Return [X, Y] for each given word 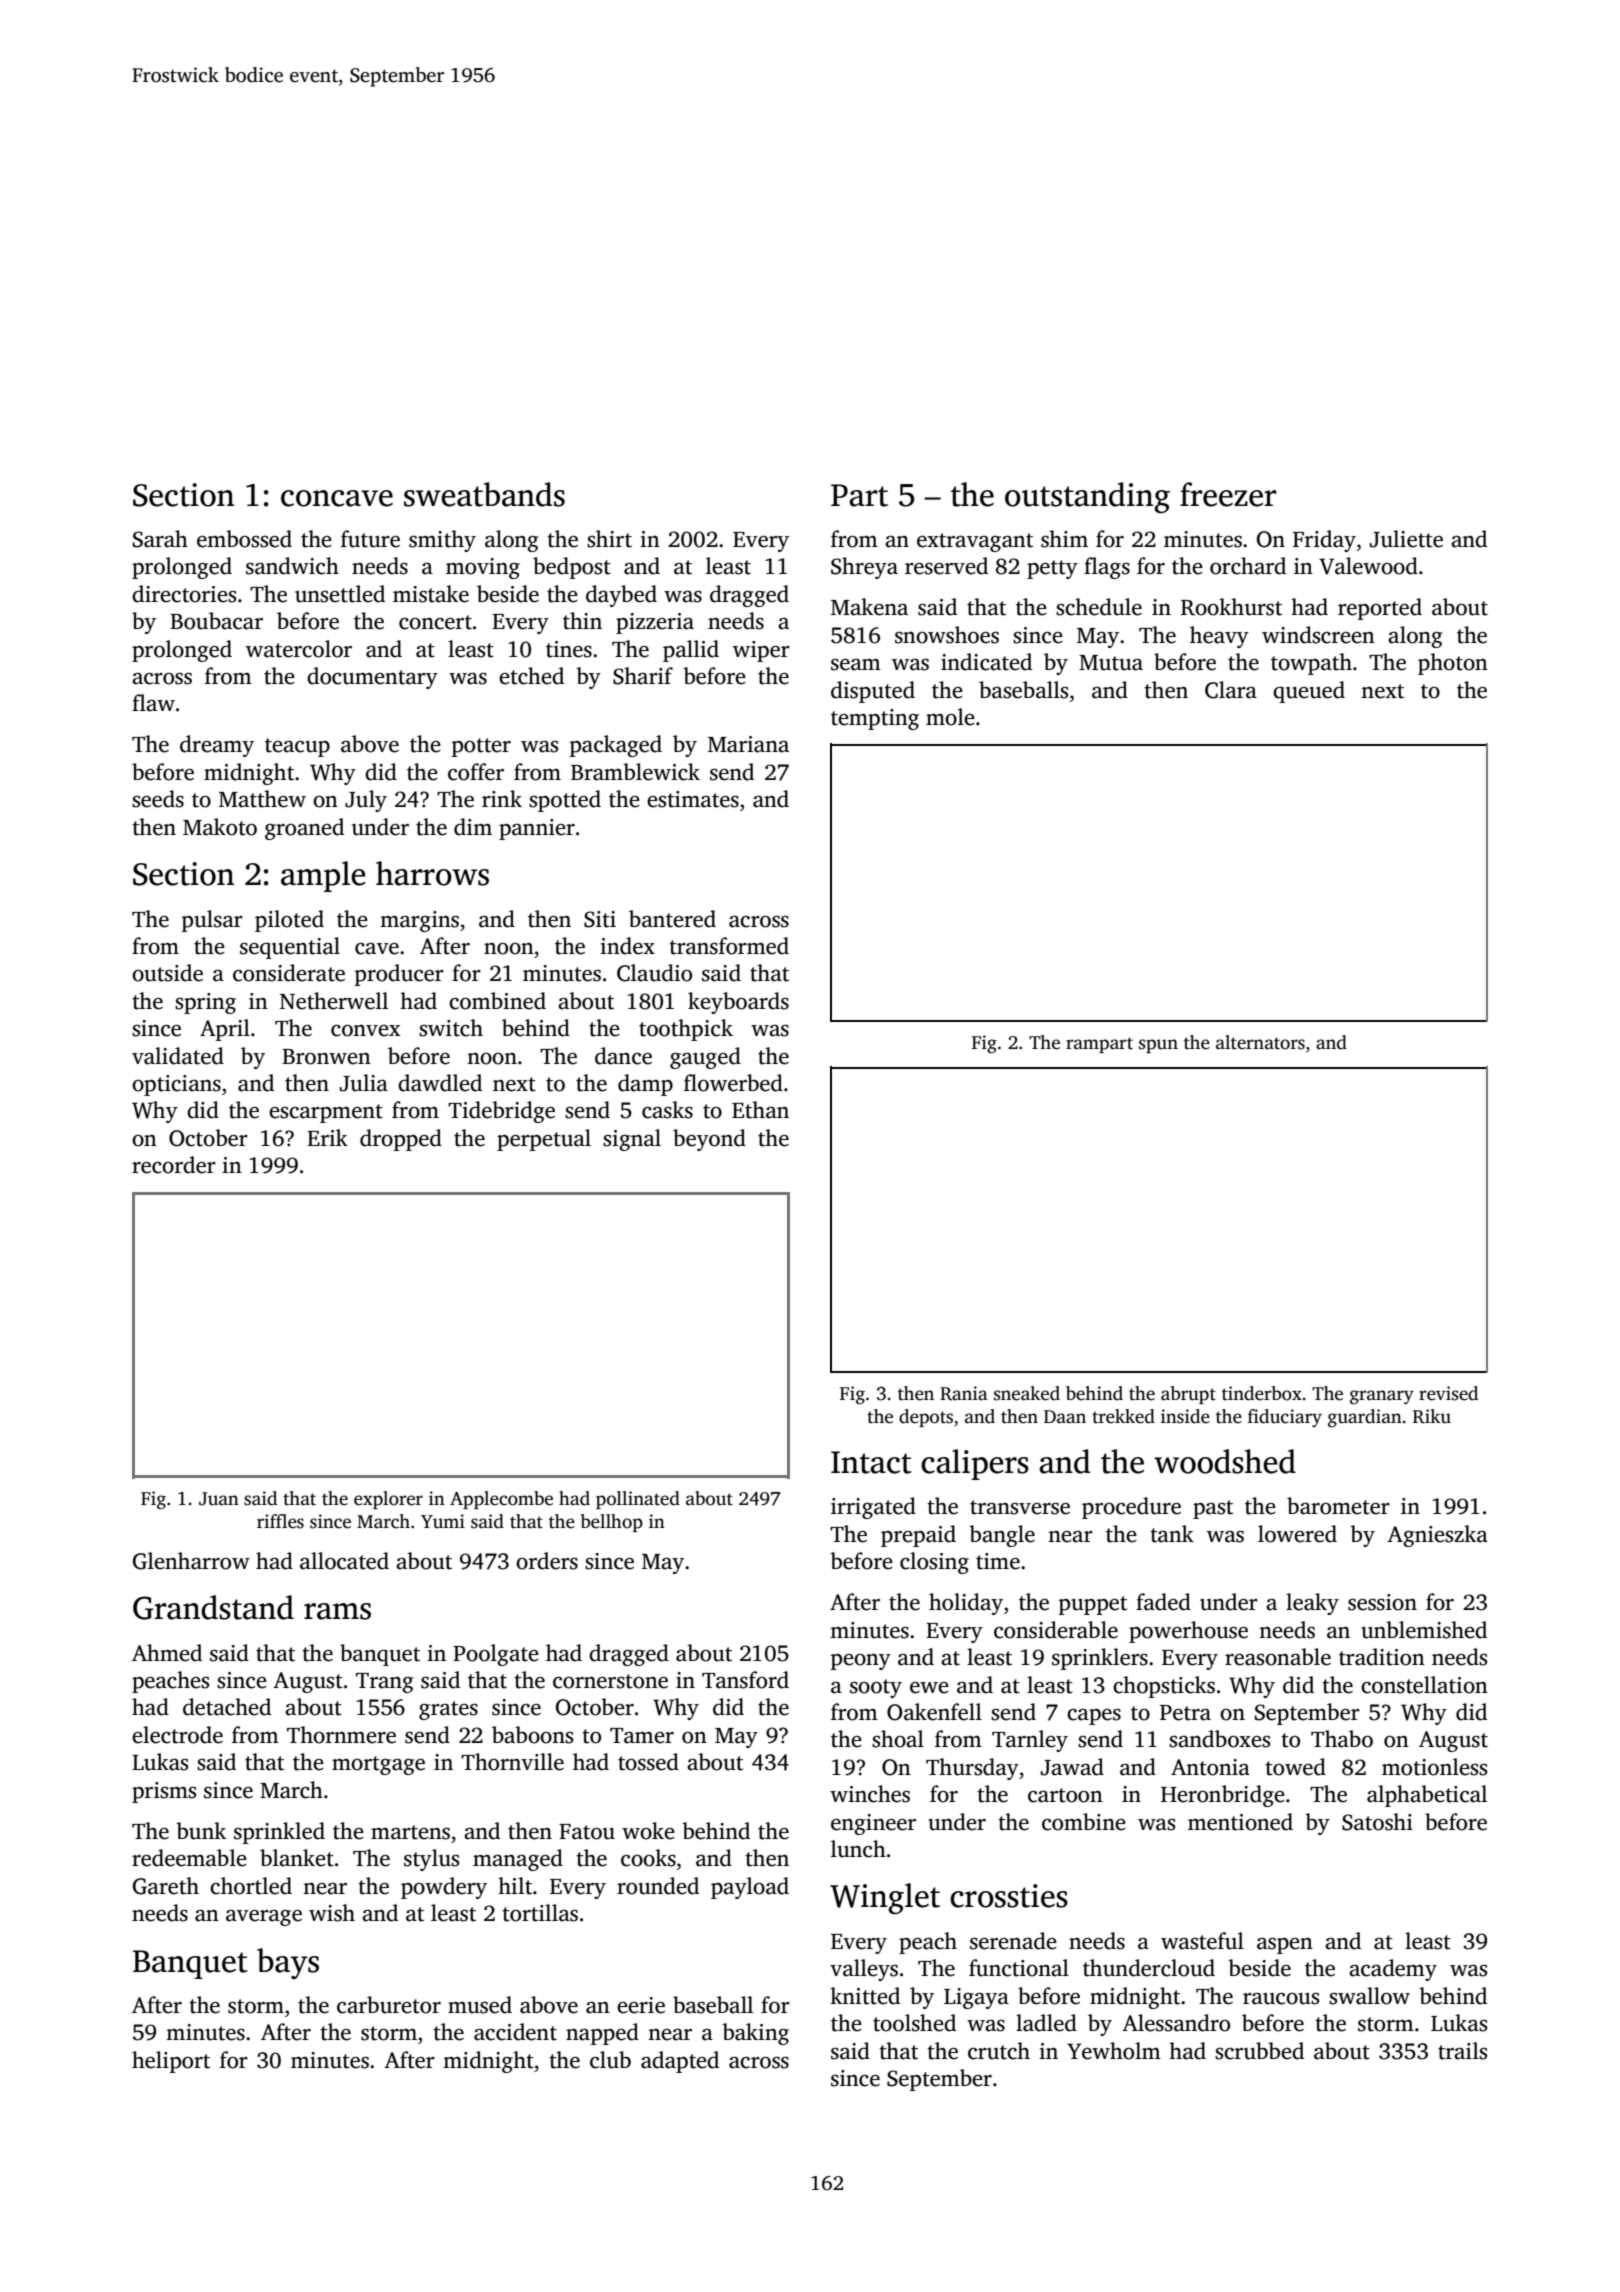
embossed [244, 539]
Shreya [864, 568]
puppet [1092, 1605]
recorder [174, 1165]
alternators [1260, 1042]
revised [1448, 1393]
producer [399, 975]
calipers [975, 1464]
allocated [344, 1561]
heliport [171, 2062]
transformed [729, 946]
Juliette [1406, 539]
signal [632, 1140]
